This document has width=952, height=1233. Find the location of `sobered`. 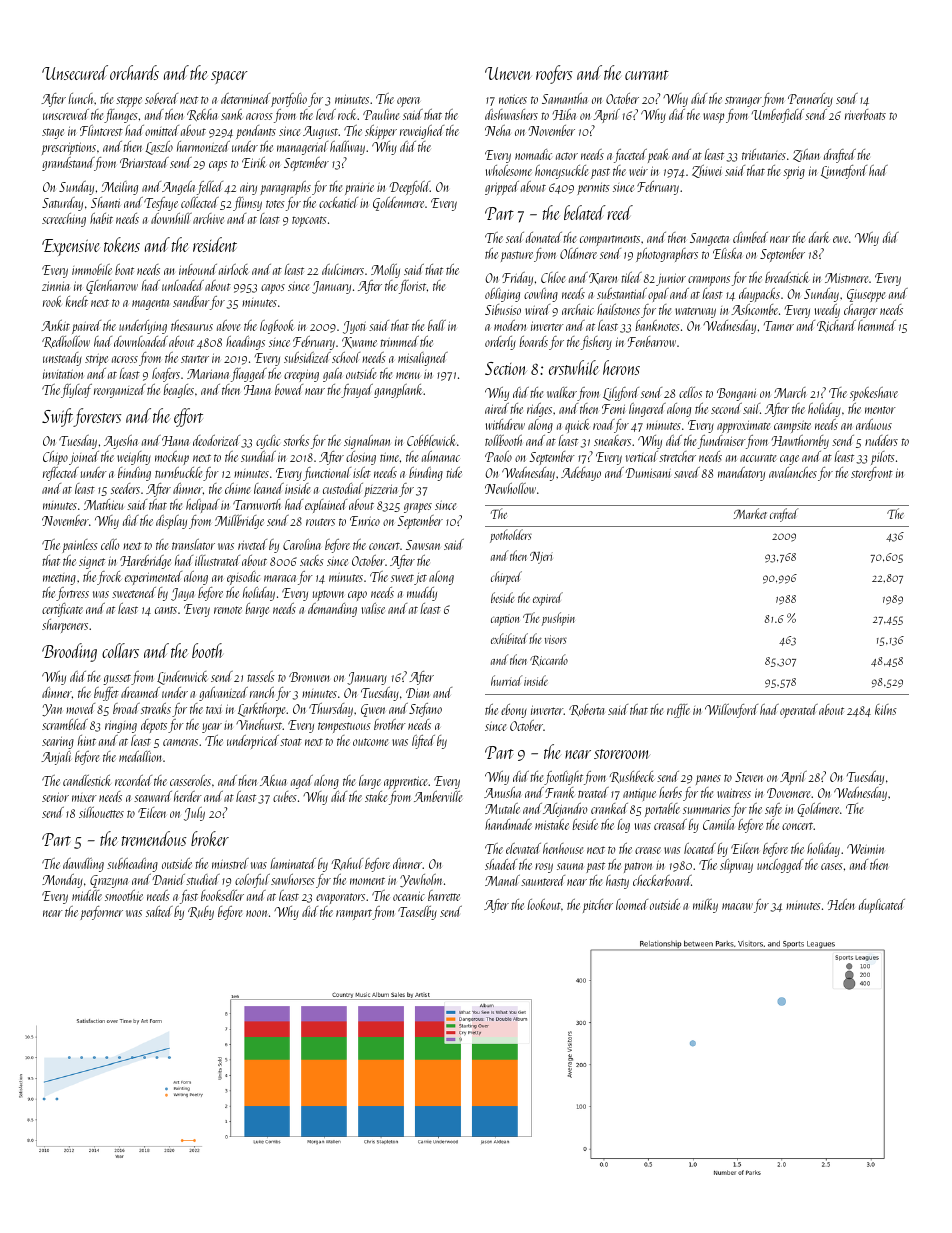

sobered is located at coordinates (161, 98).
